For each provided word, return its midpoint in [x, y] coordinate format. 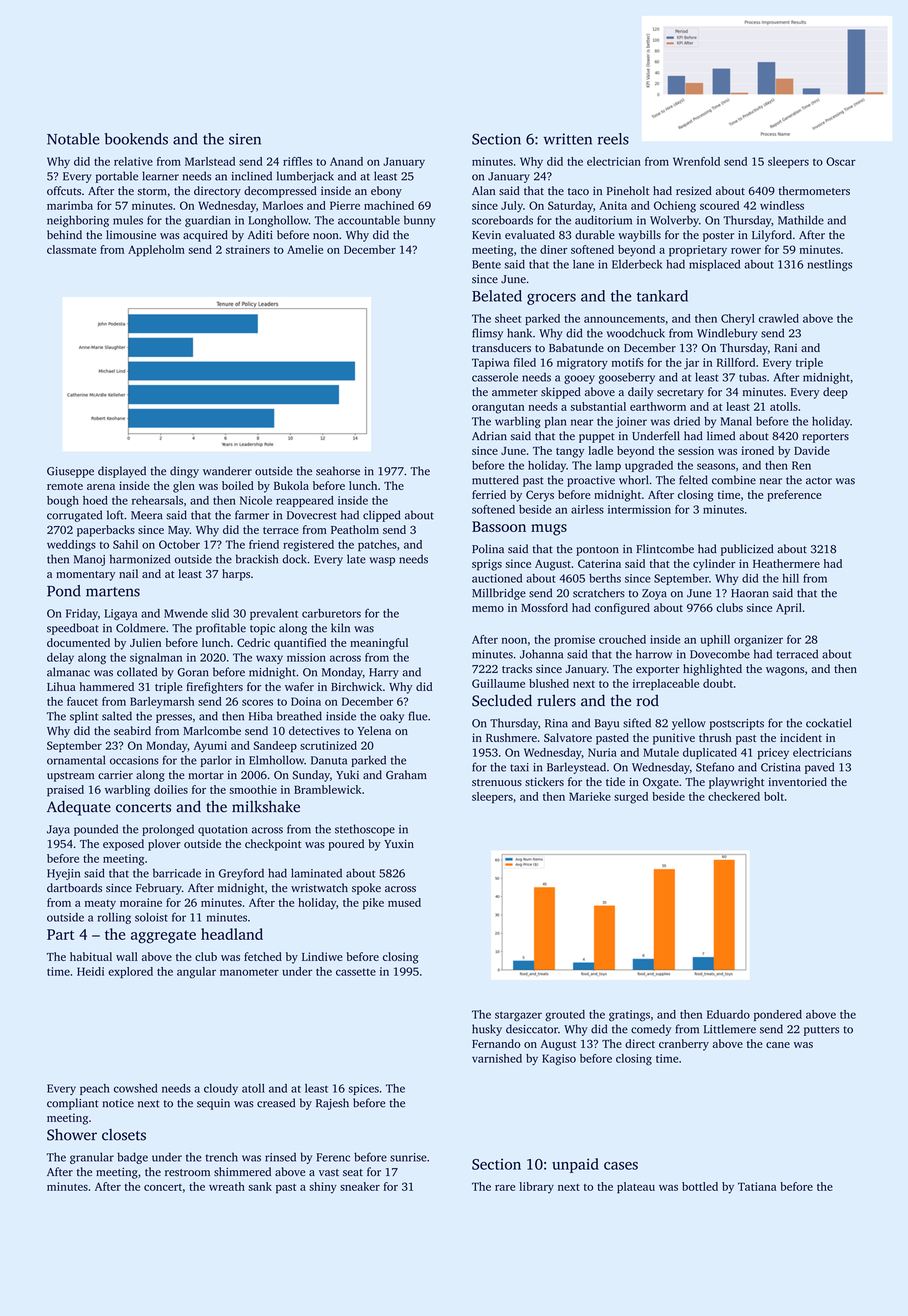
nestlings [829, 265]
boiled [238, 485]
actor [819, 481]
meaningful [379, 644]
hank [519, 333]
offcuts [64, 190]
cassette [356, 972]
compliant [72, 1104]
